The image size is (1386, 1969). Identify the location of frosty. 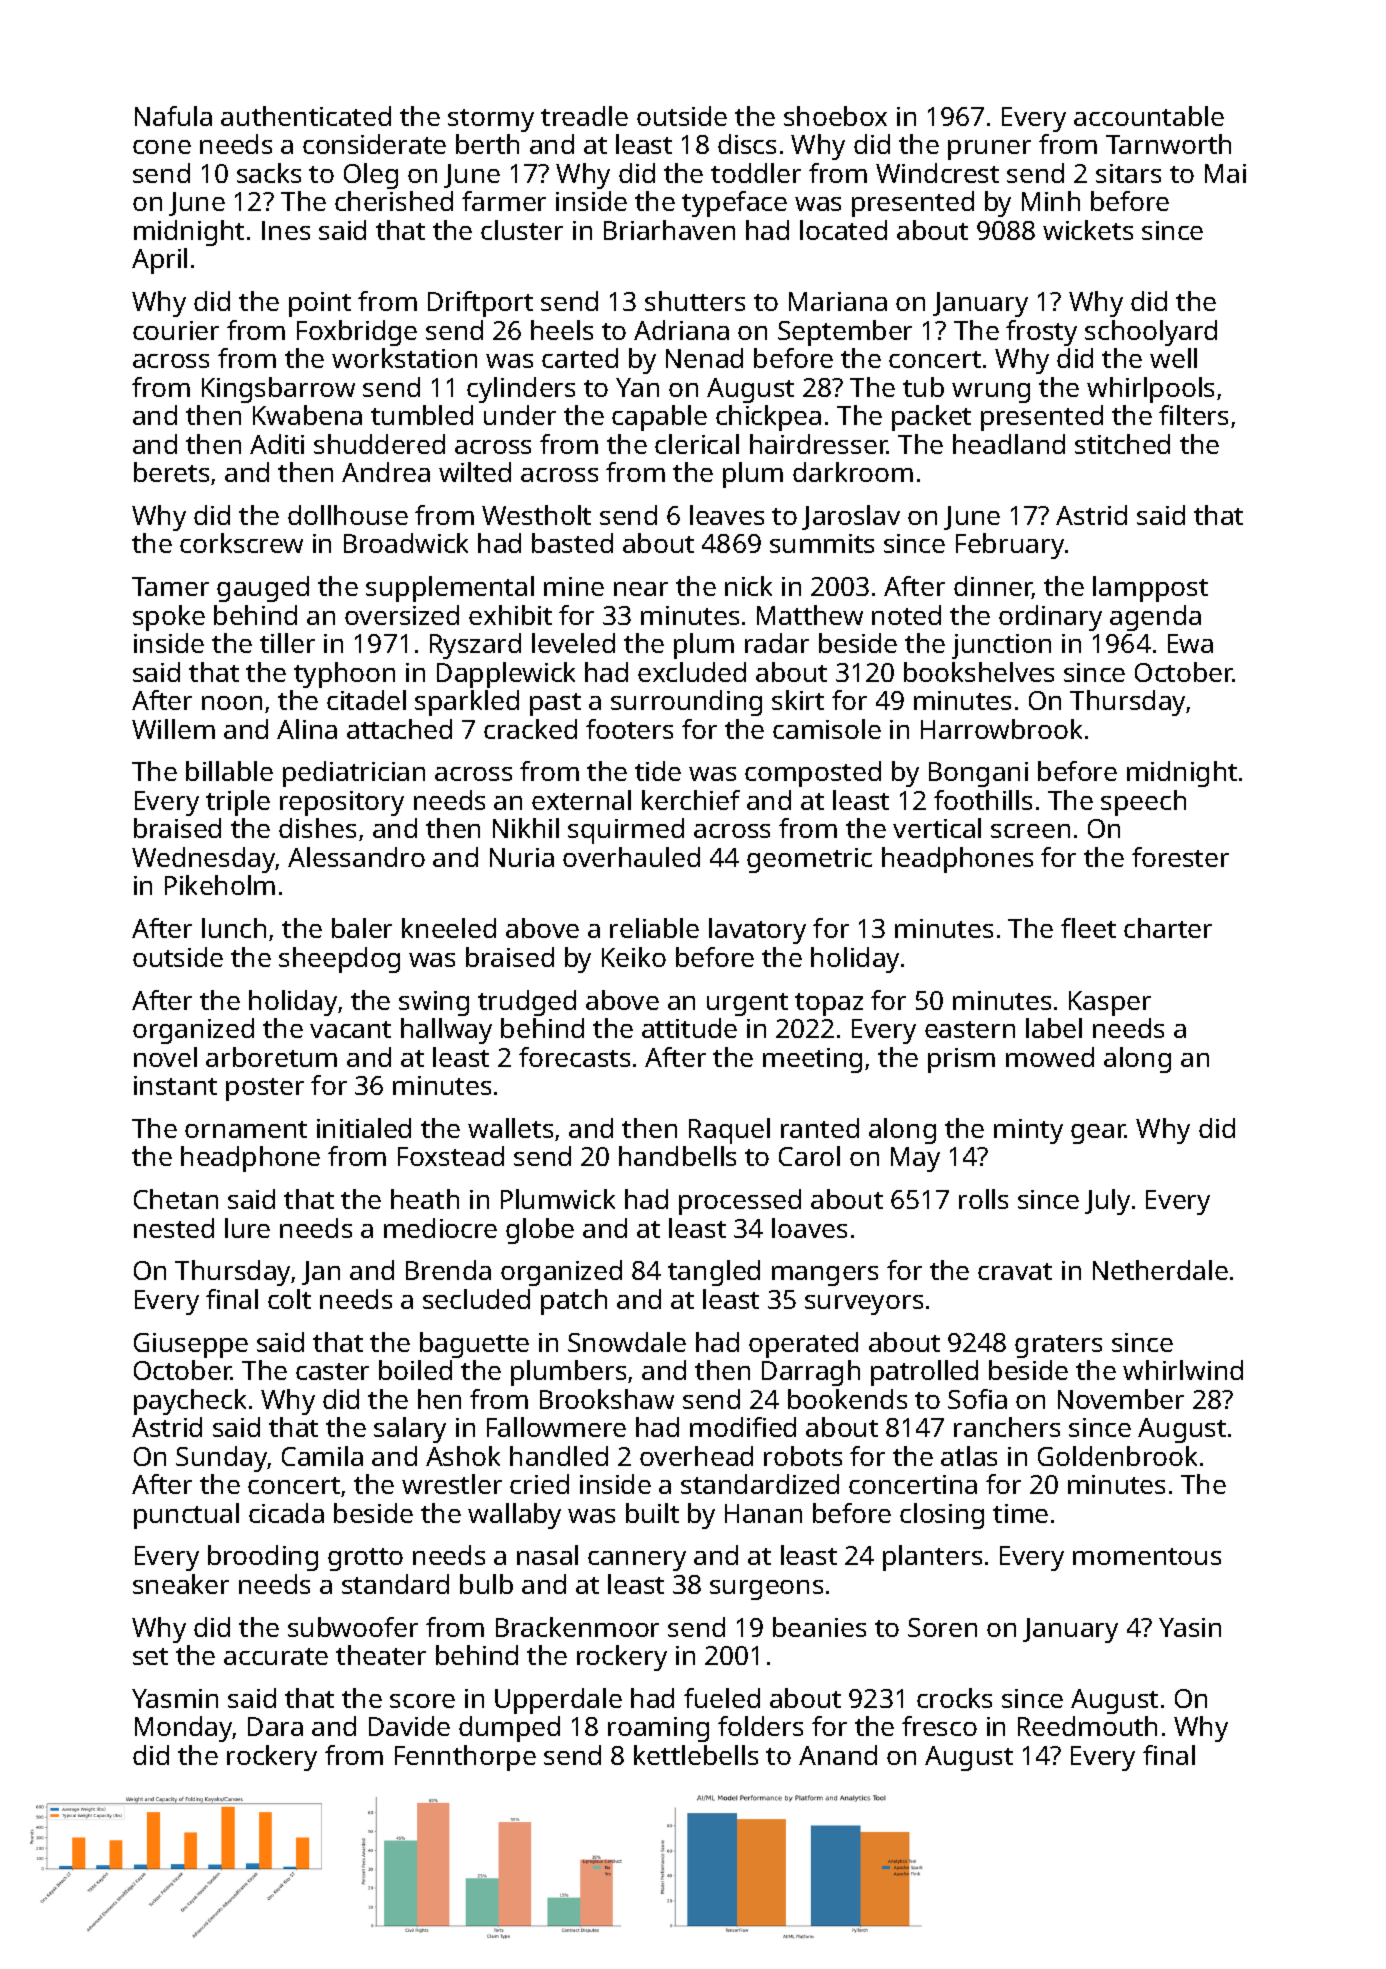
(1041, 333).
